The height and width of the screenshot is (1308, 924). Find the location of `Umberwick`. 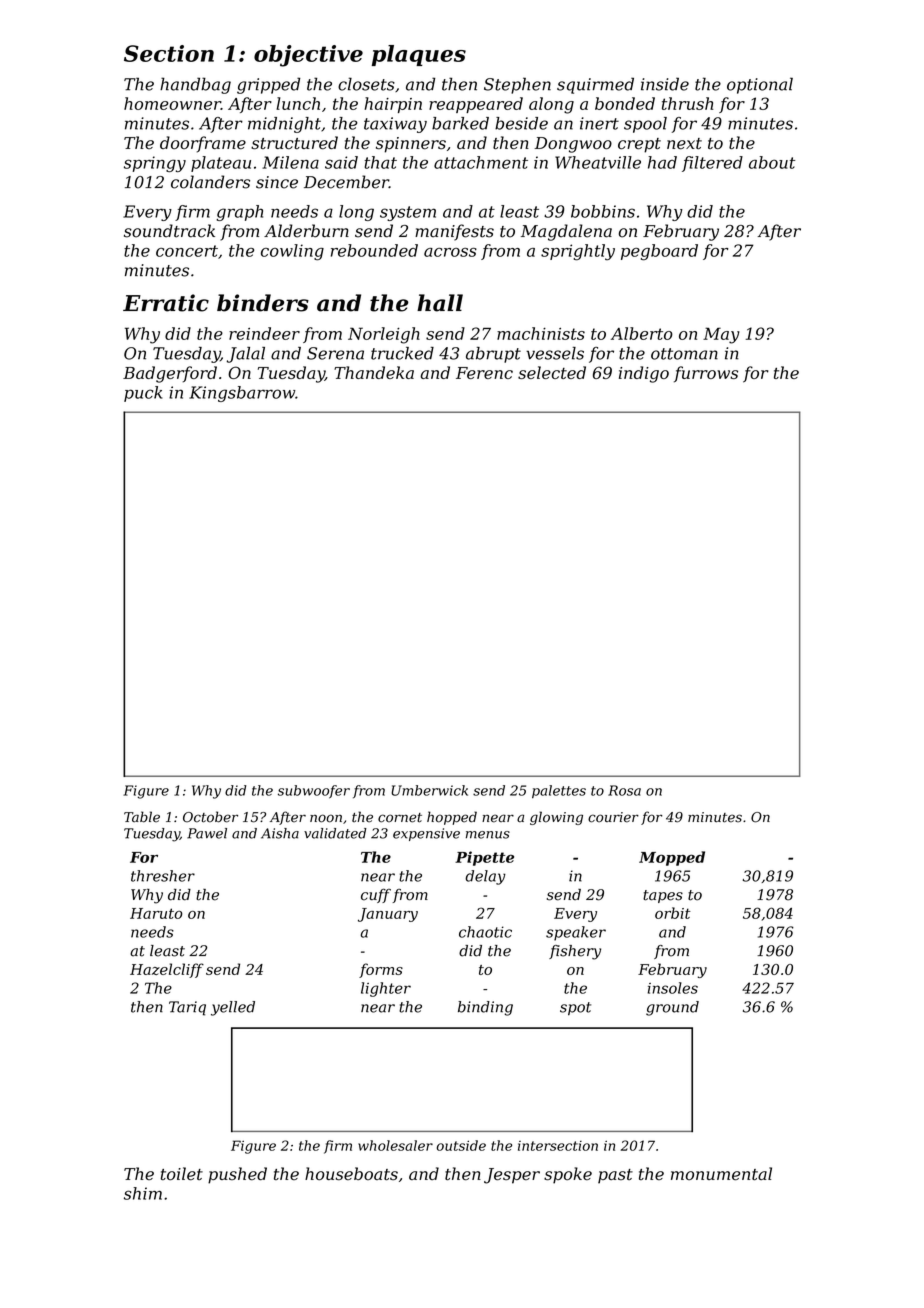

Umberwick is located at coordinates (429, 790).
